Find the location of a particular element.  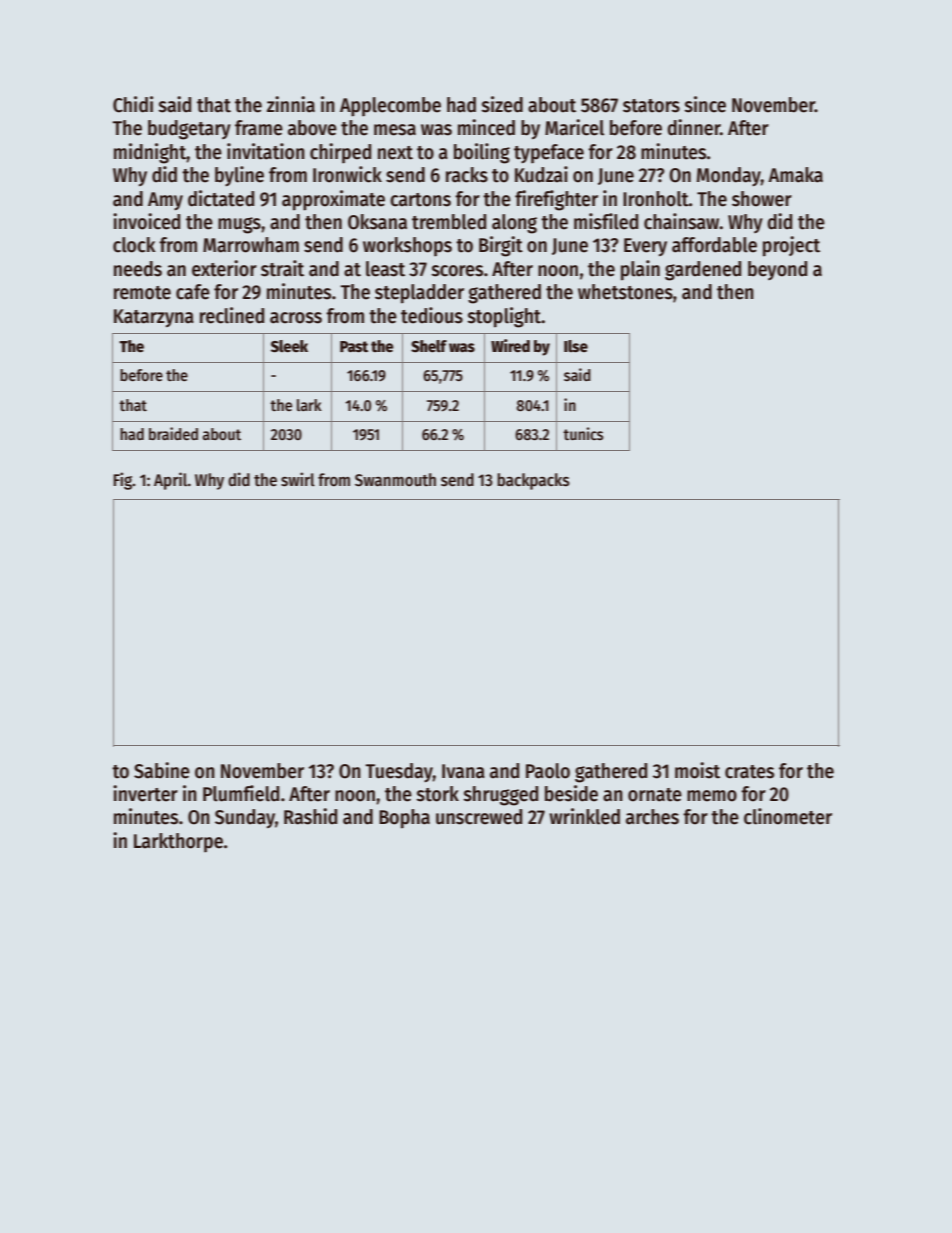

Ivana is located at coordinates (463, 771).
